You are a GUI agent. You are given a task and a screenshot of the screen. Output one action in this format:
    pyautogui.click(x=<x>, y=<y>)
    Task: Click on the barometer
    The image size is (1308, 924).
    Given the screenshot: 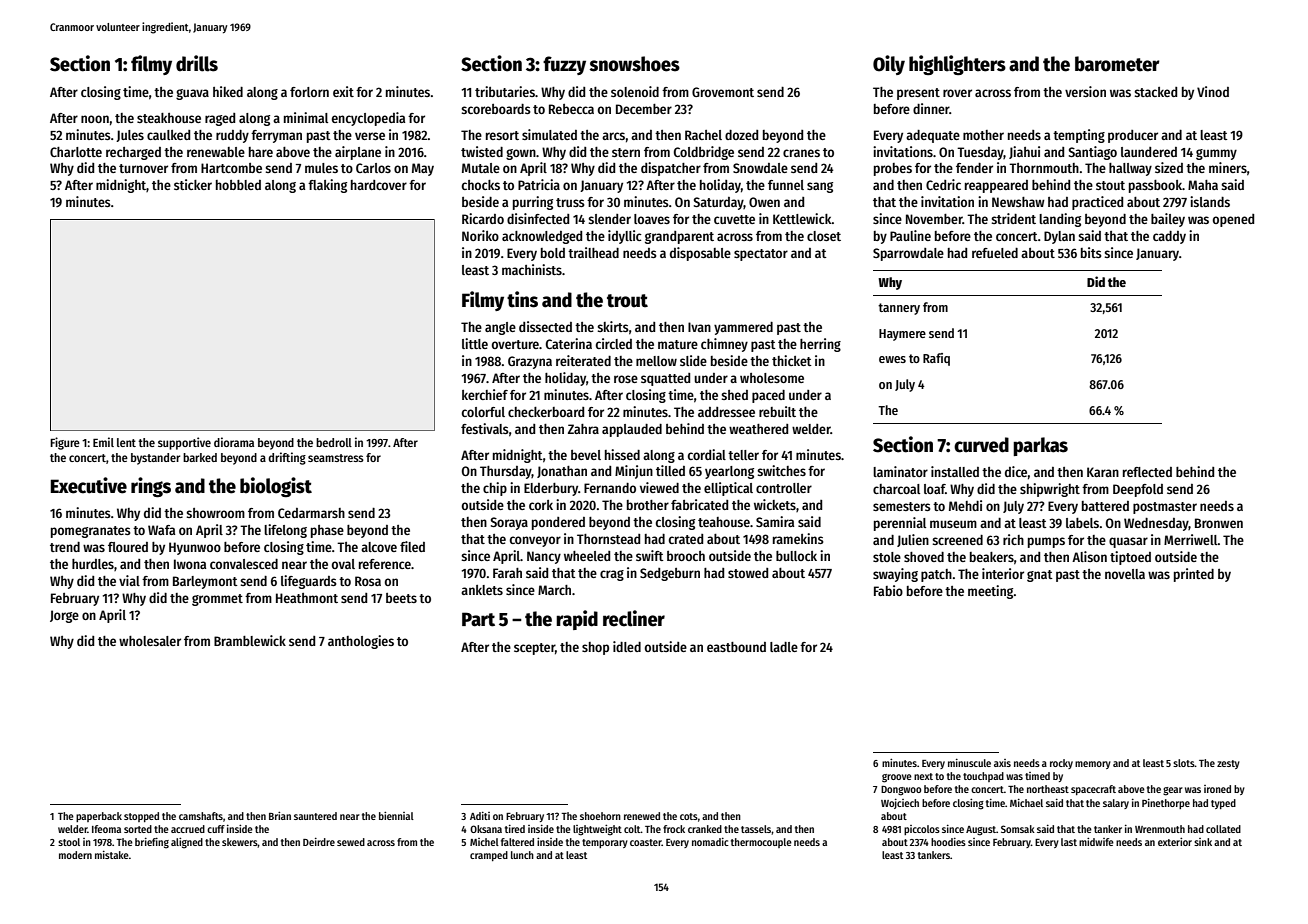 What is the action you would take?
    pyautogui.click(x=1117, y=64)
